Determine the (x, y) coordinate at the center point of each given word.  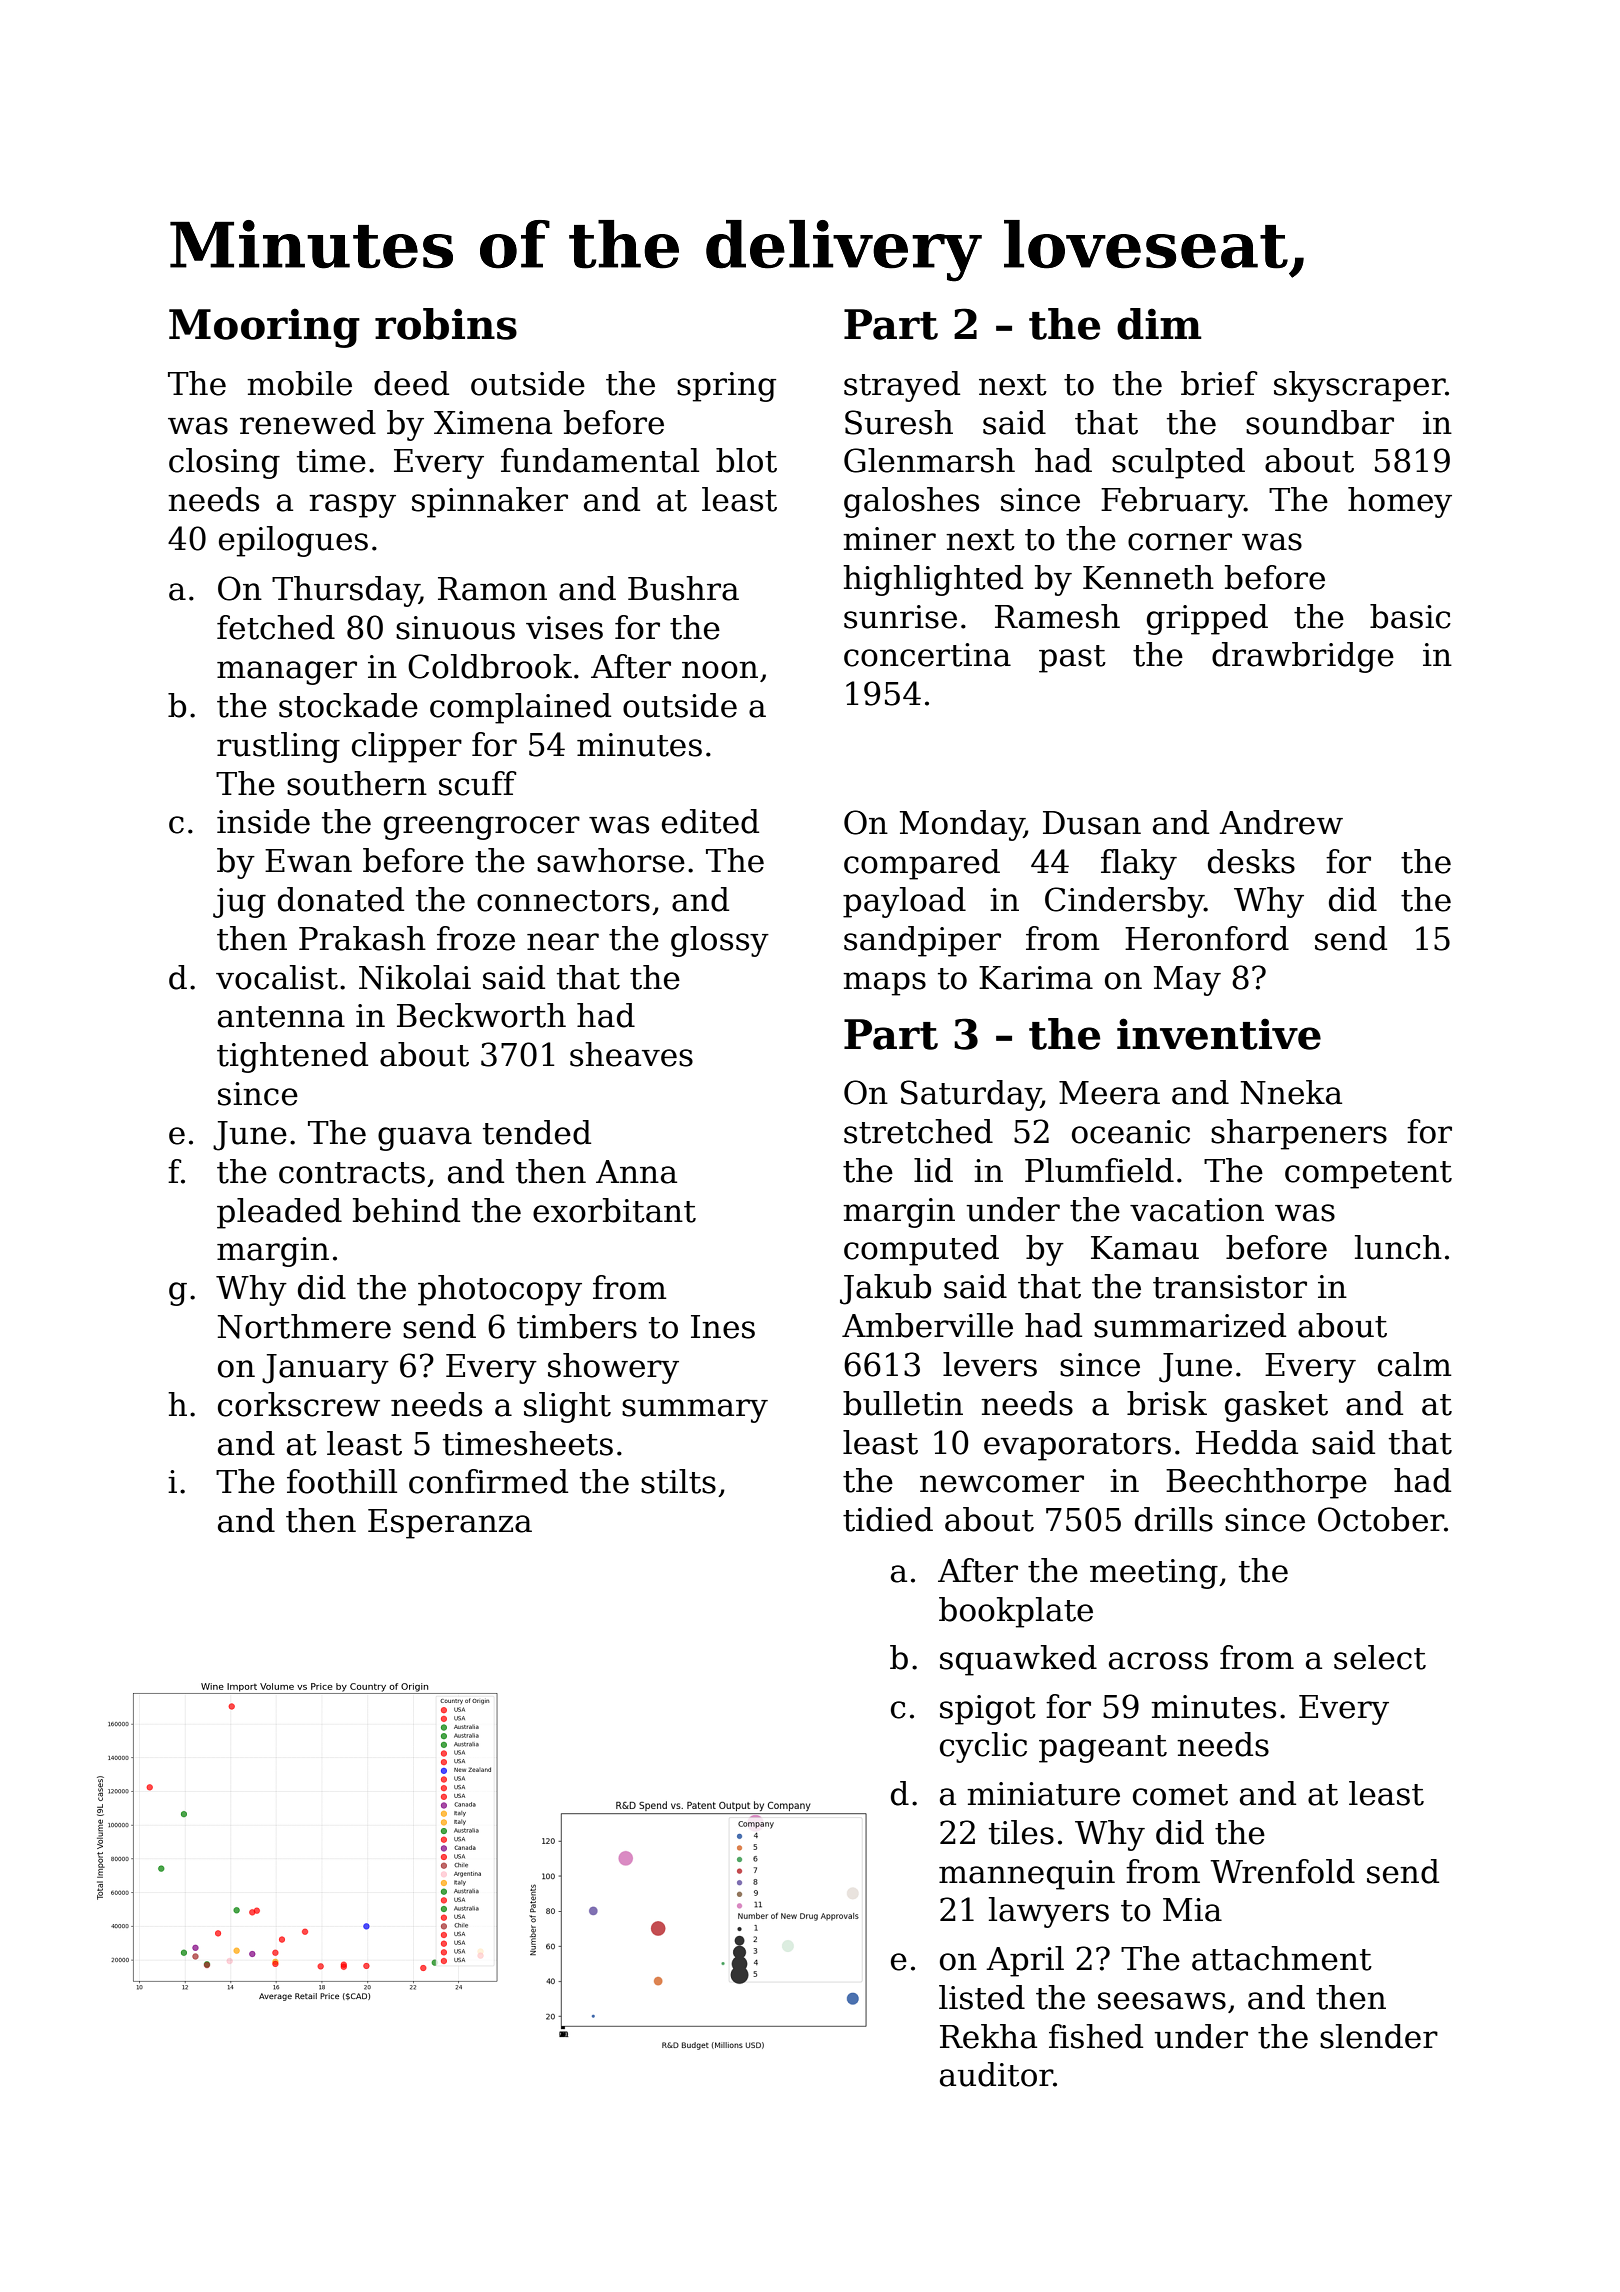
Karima (1036, 978)
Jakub (885, 1289)
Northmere (304, 1326)
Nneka (1291, 1092)
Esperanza (450, 1524)
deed (411, 383)
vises (564, 628)
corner (1180, 542)
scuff (477, 783)
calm (1415, 1364)
